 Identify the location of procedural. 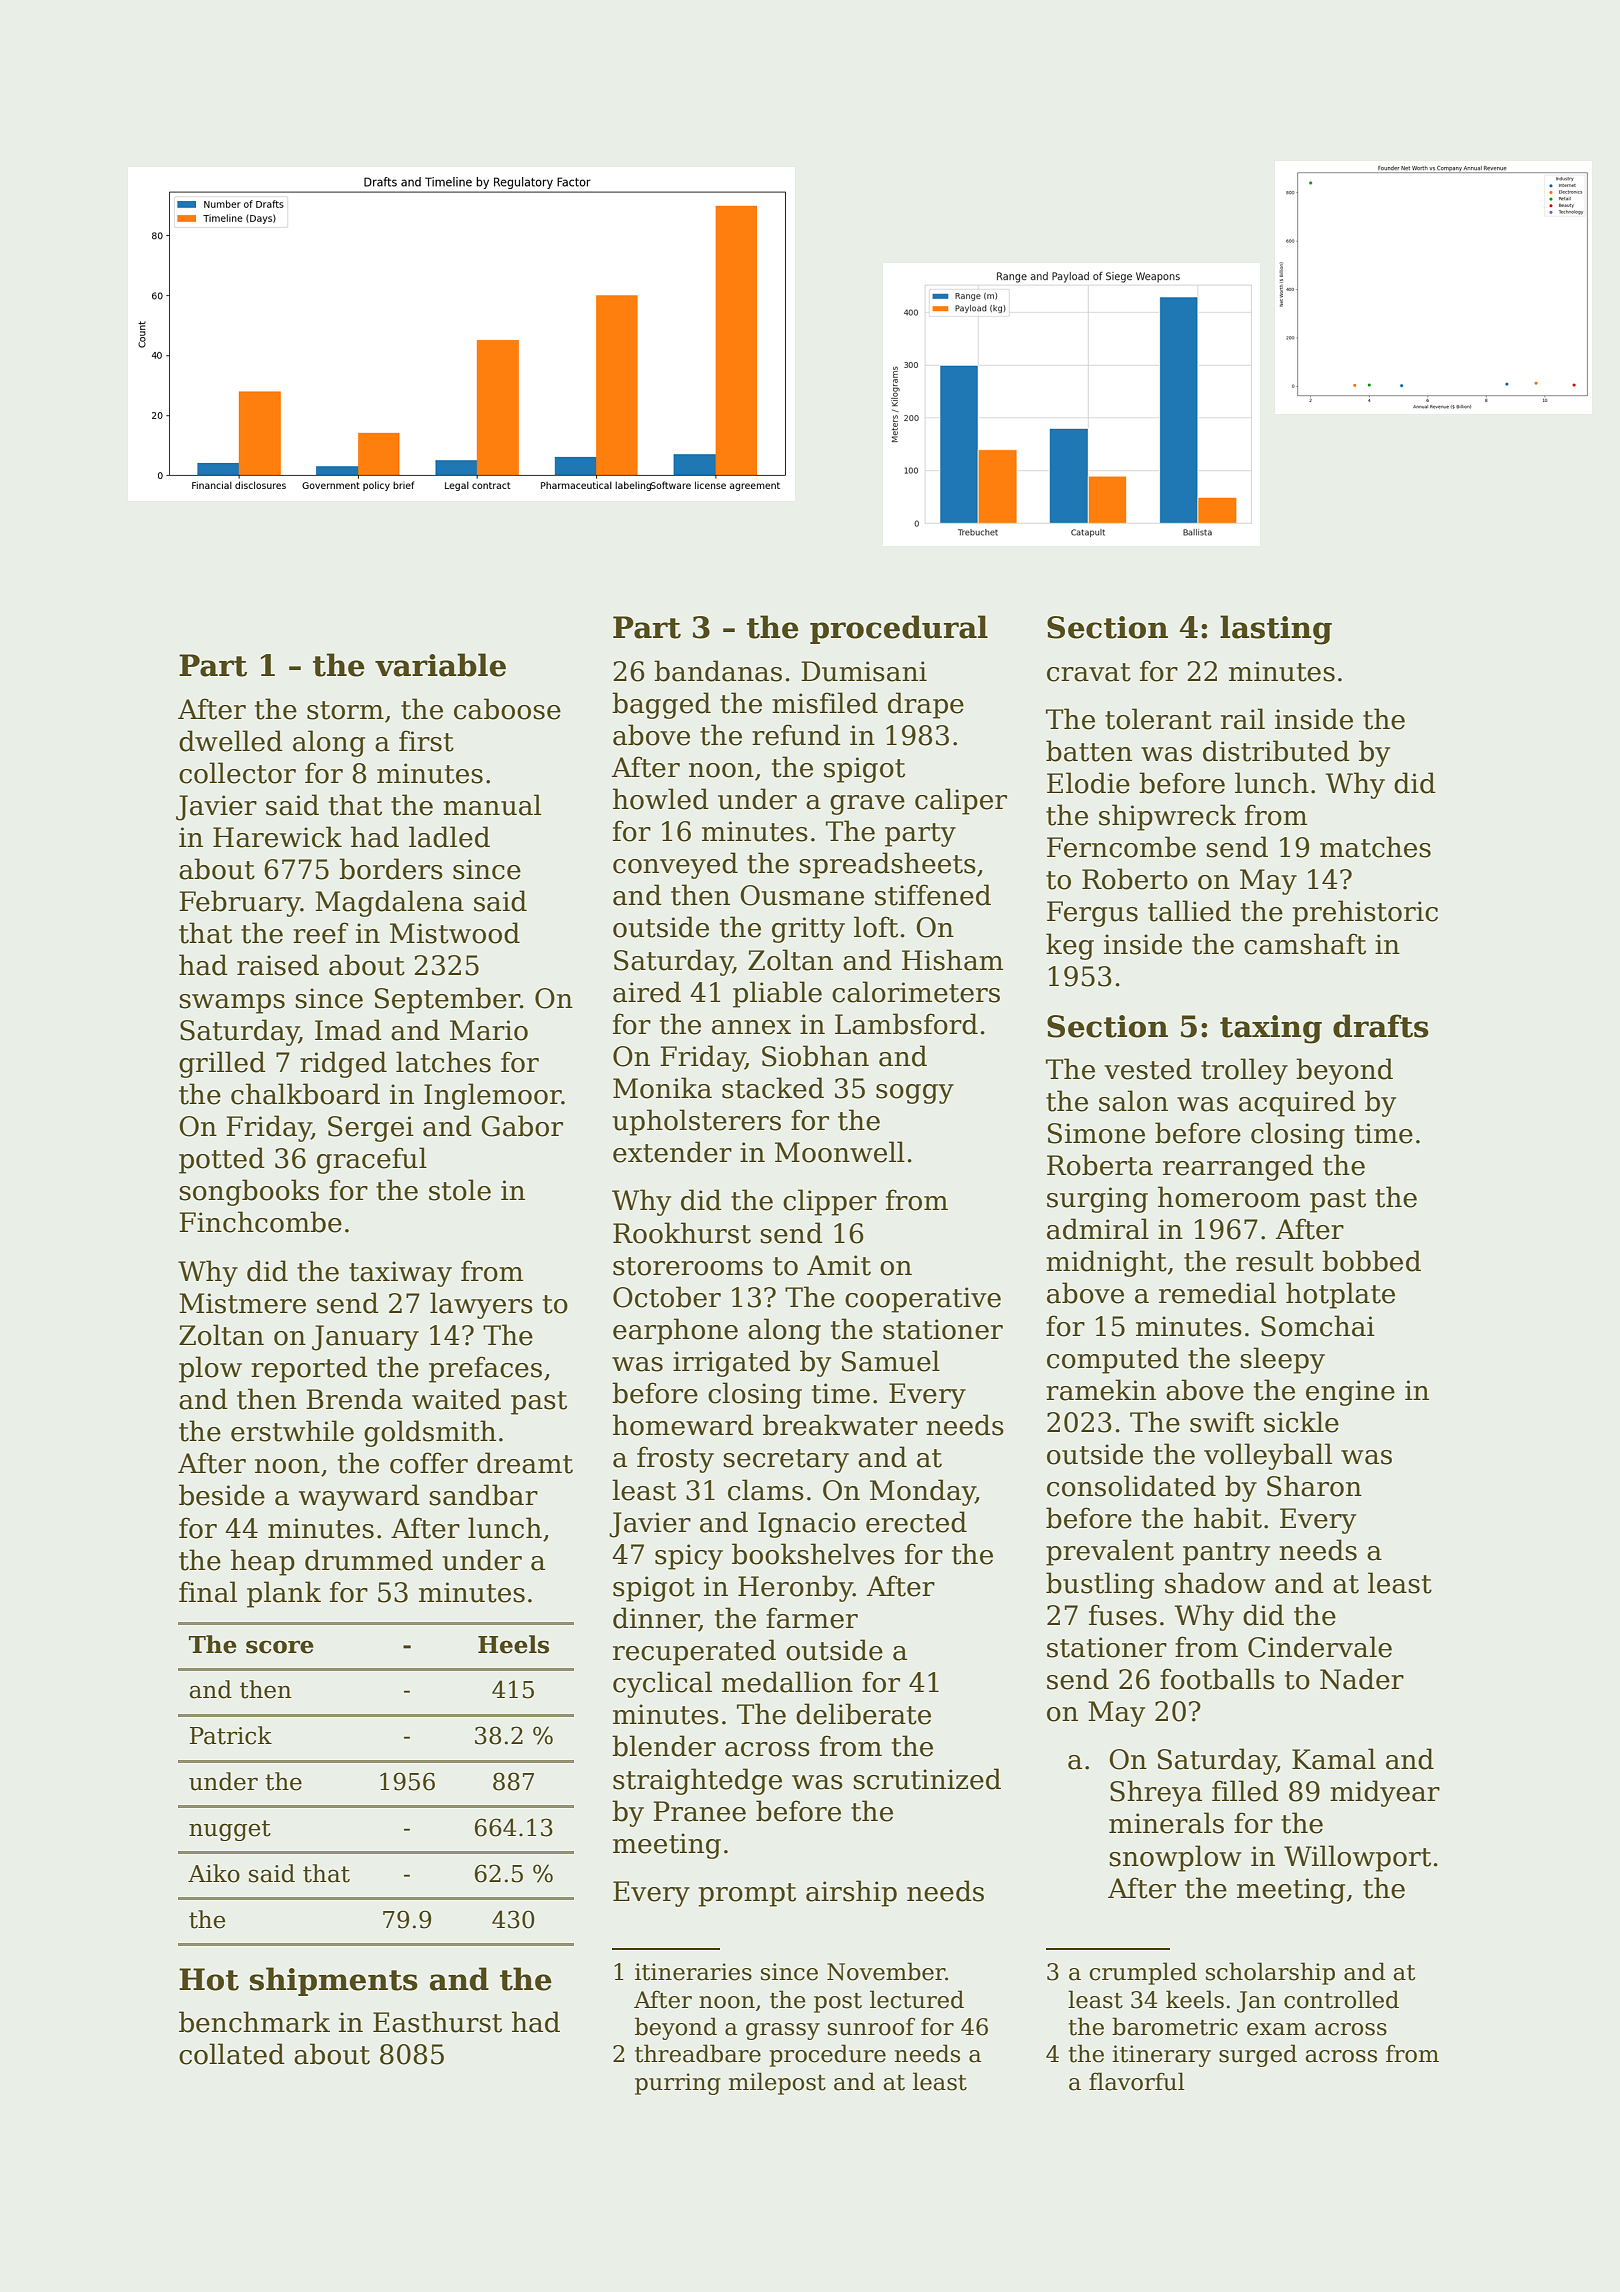
(899, 629).
